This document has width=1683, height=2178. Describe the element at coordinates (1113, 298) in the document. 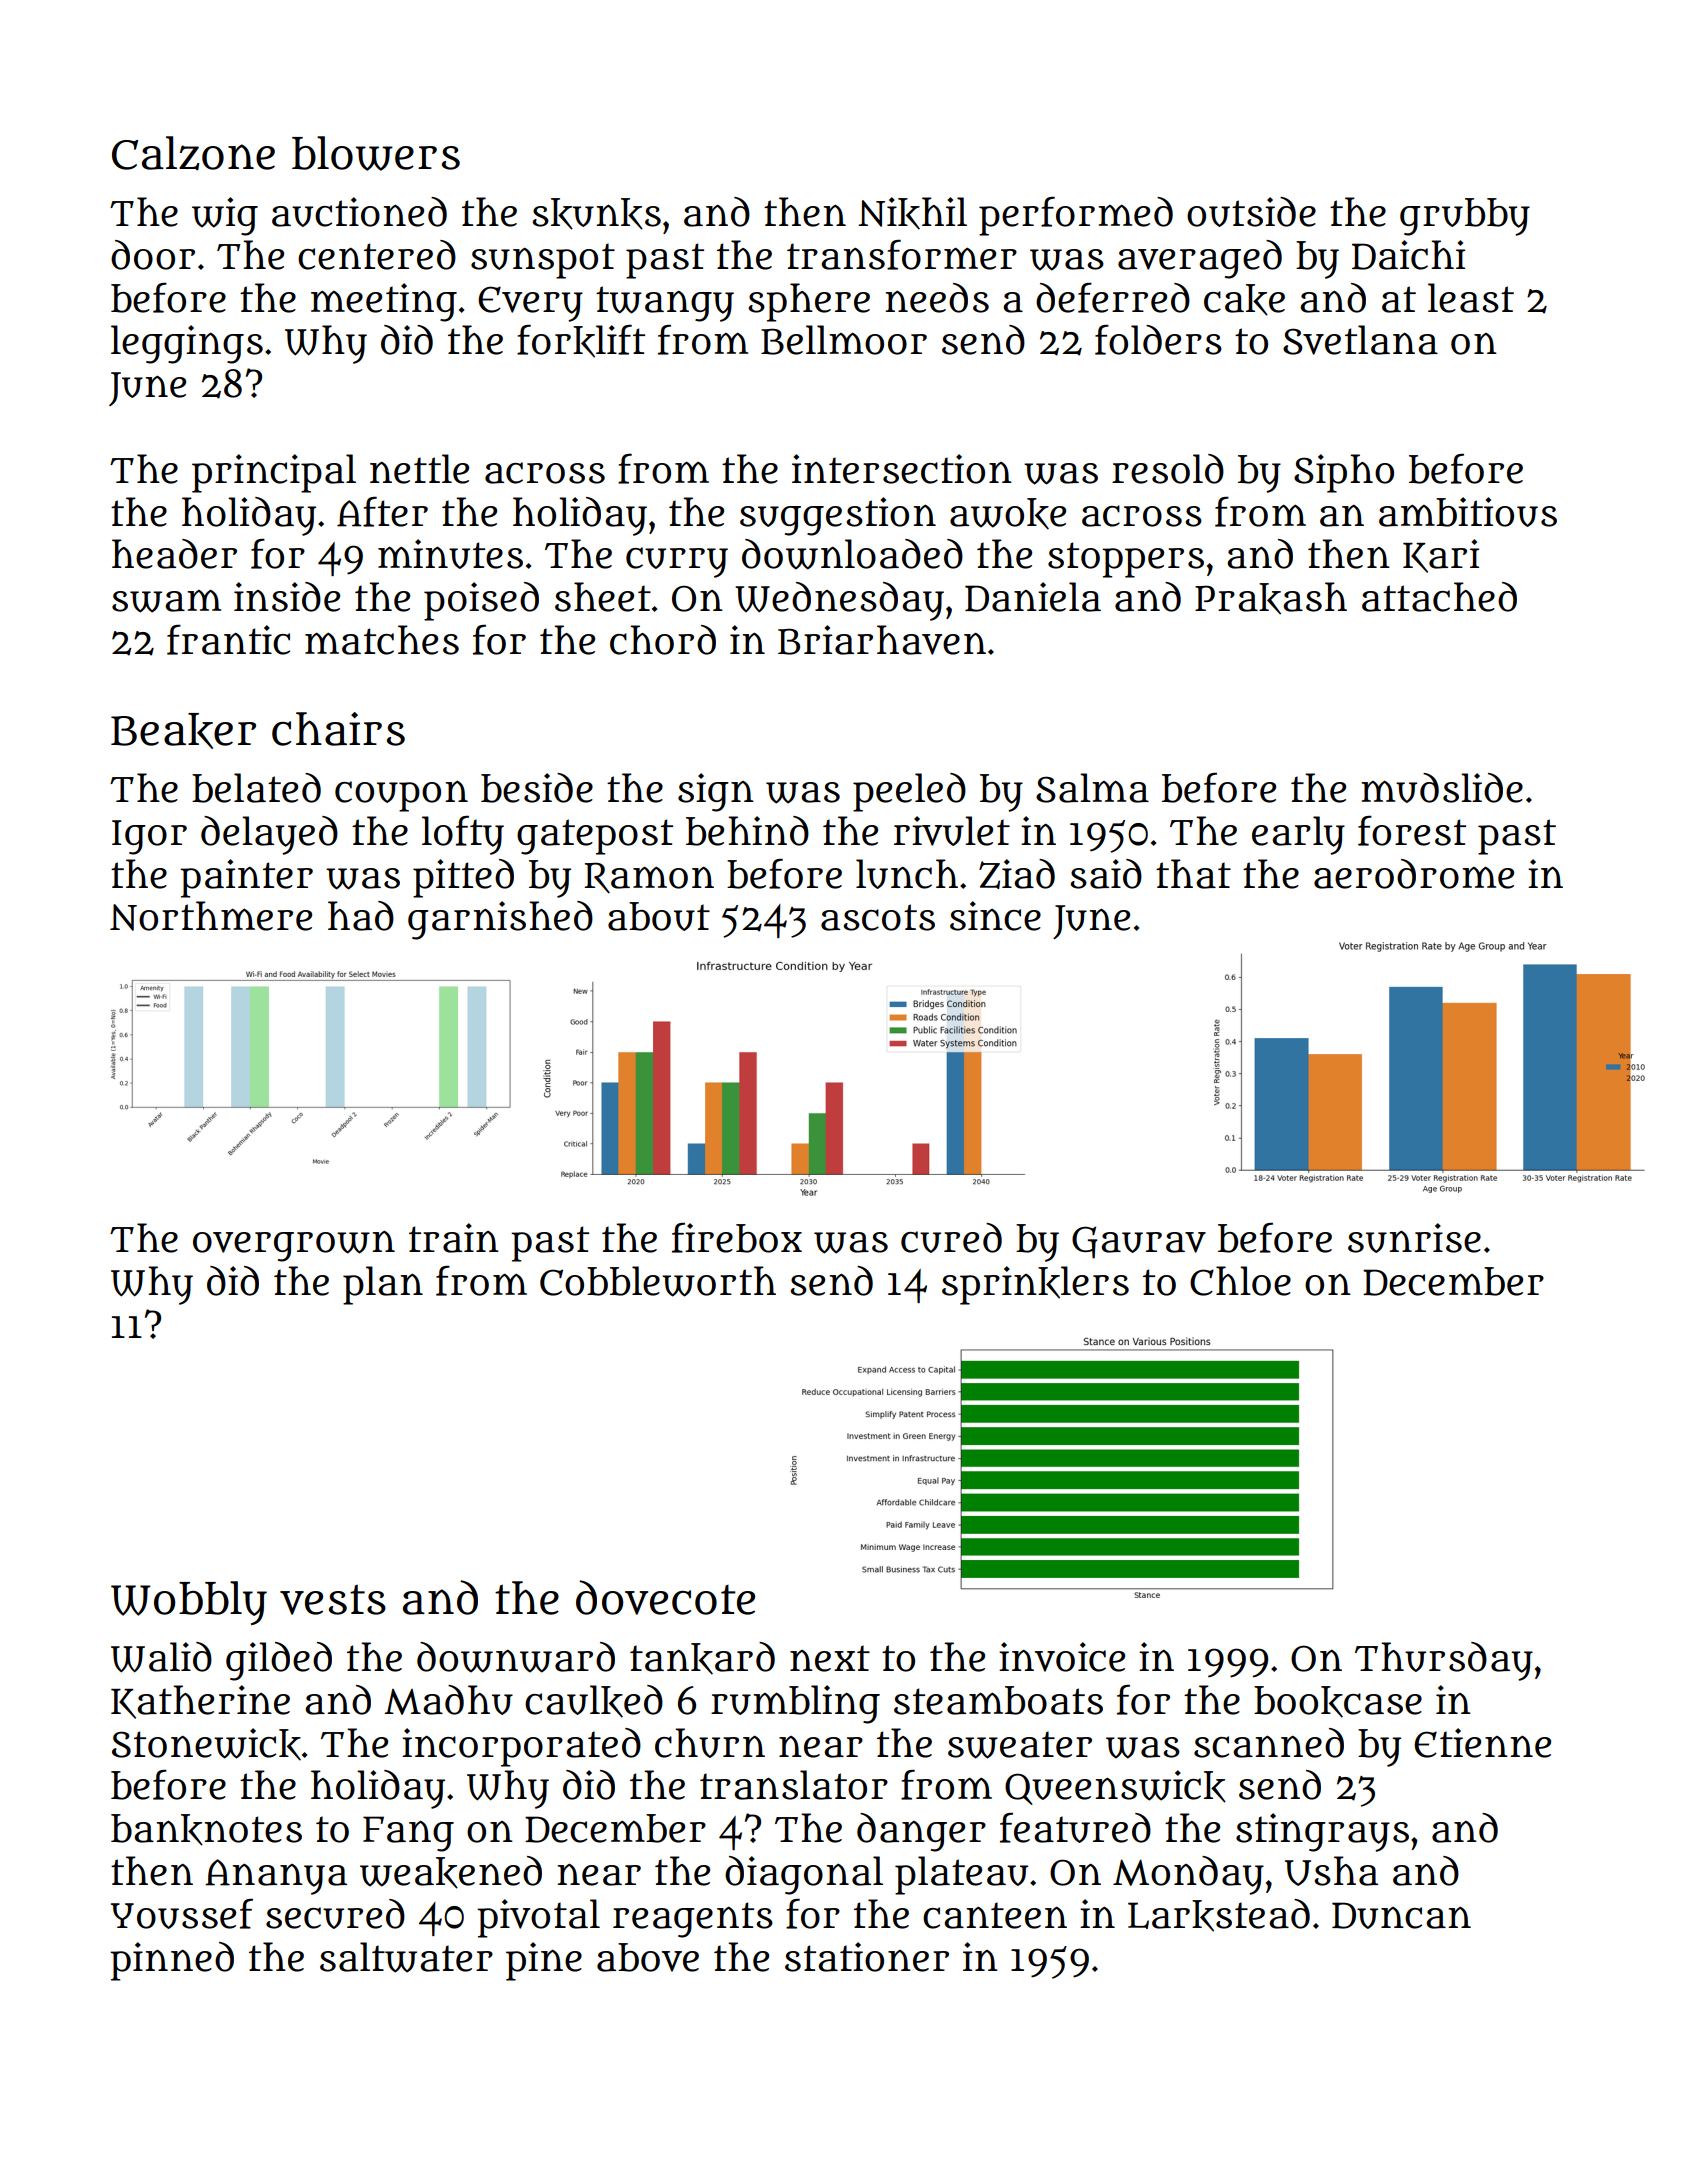

I see `deferred` at that location.
